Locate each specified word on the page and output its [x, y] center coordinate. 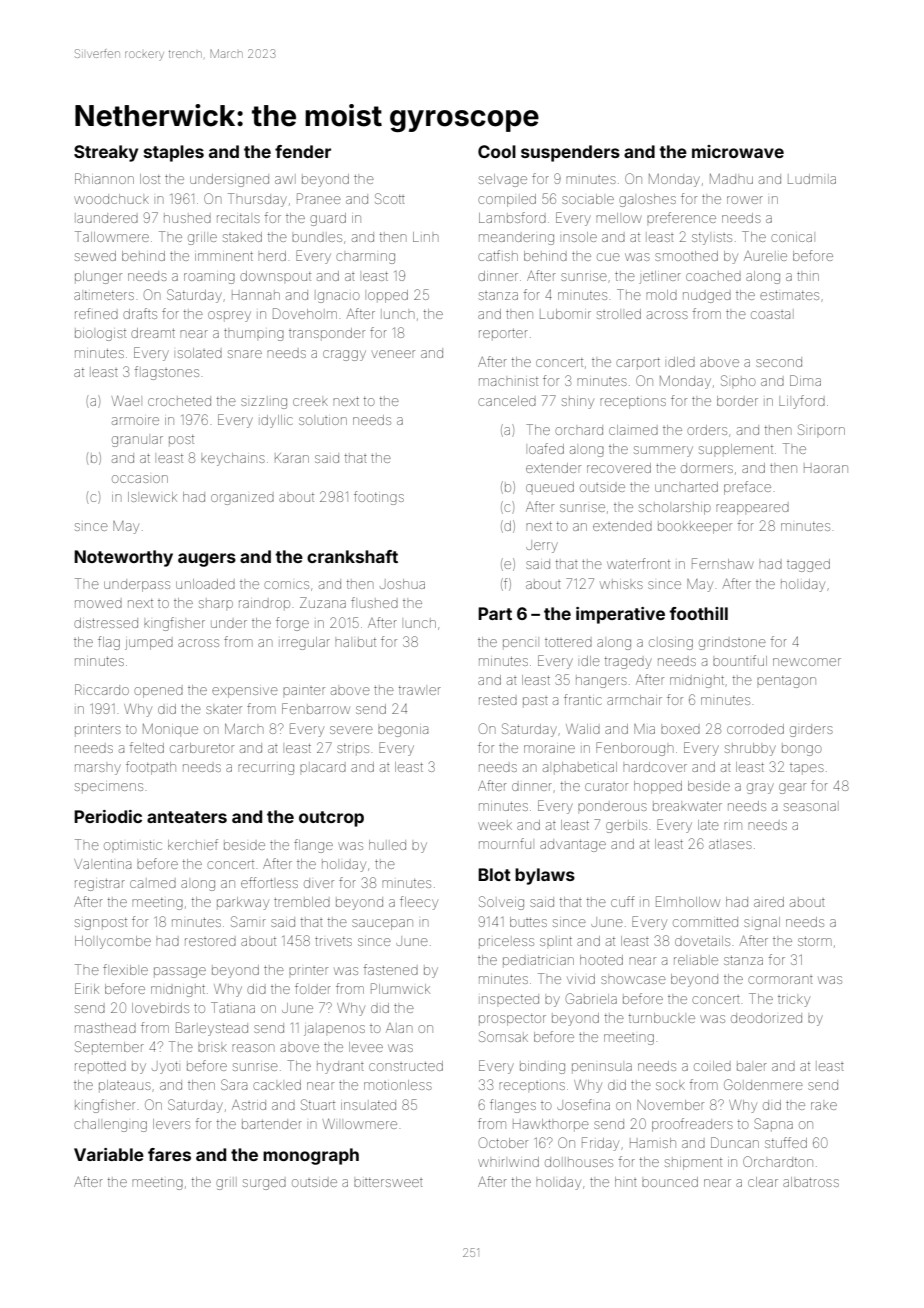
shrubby [750, 749]
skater [224, 710]
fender [303, 151]
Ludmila [812, 179]
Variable [109, 1154]
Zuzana [323, 602]
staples [174, 153]
